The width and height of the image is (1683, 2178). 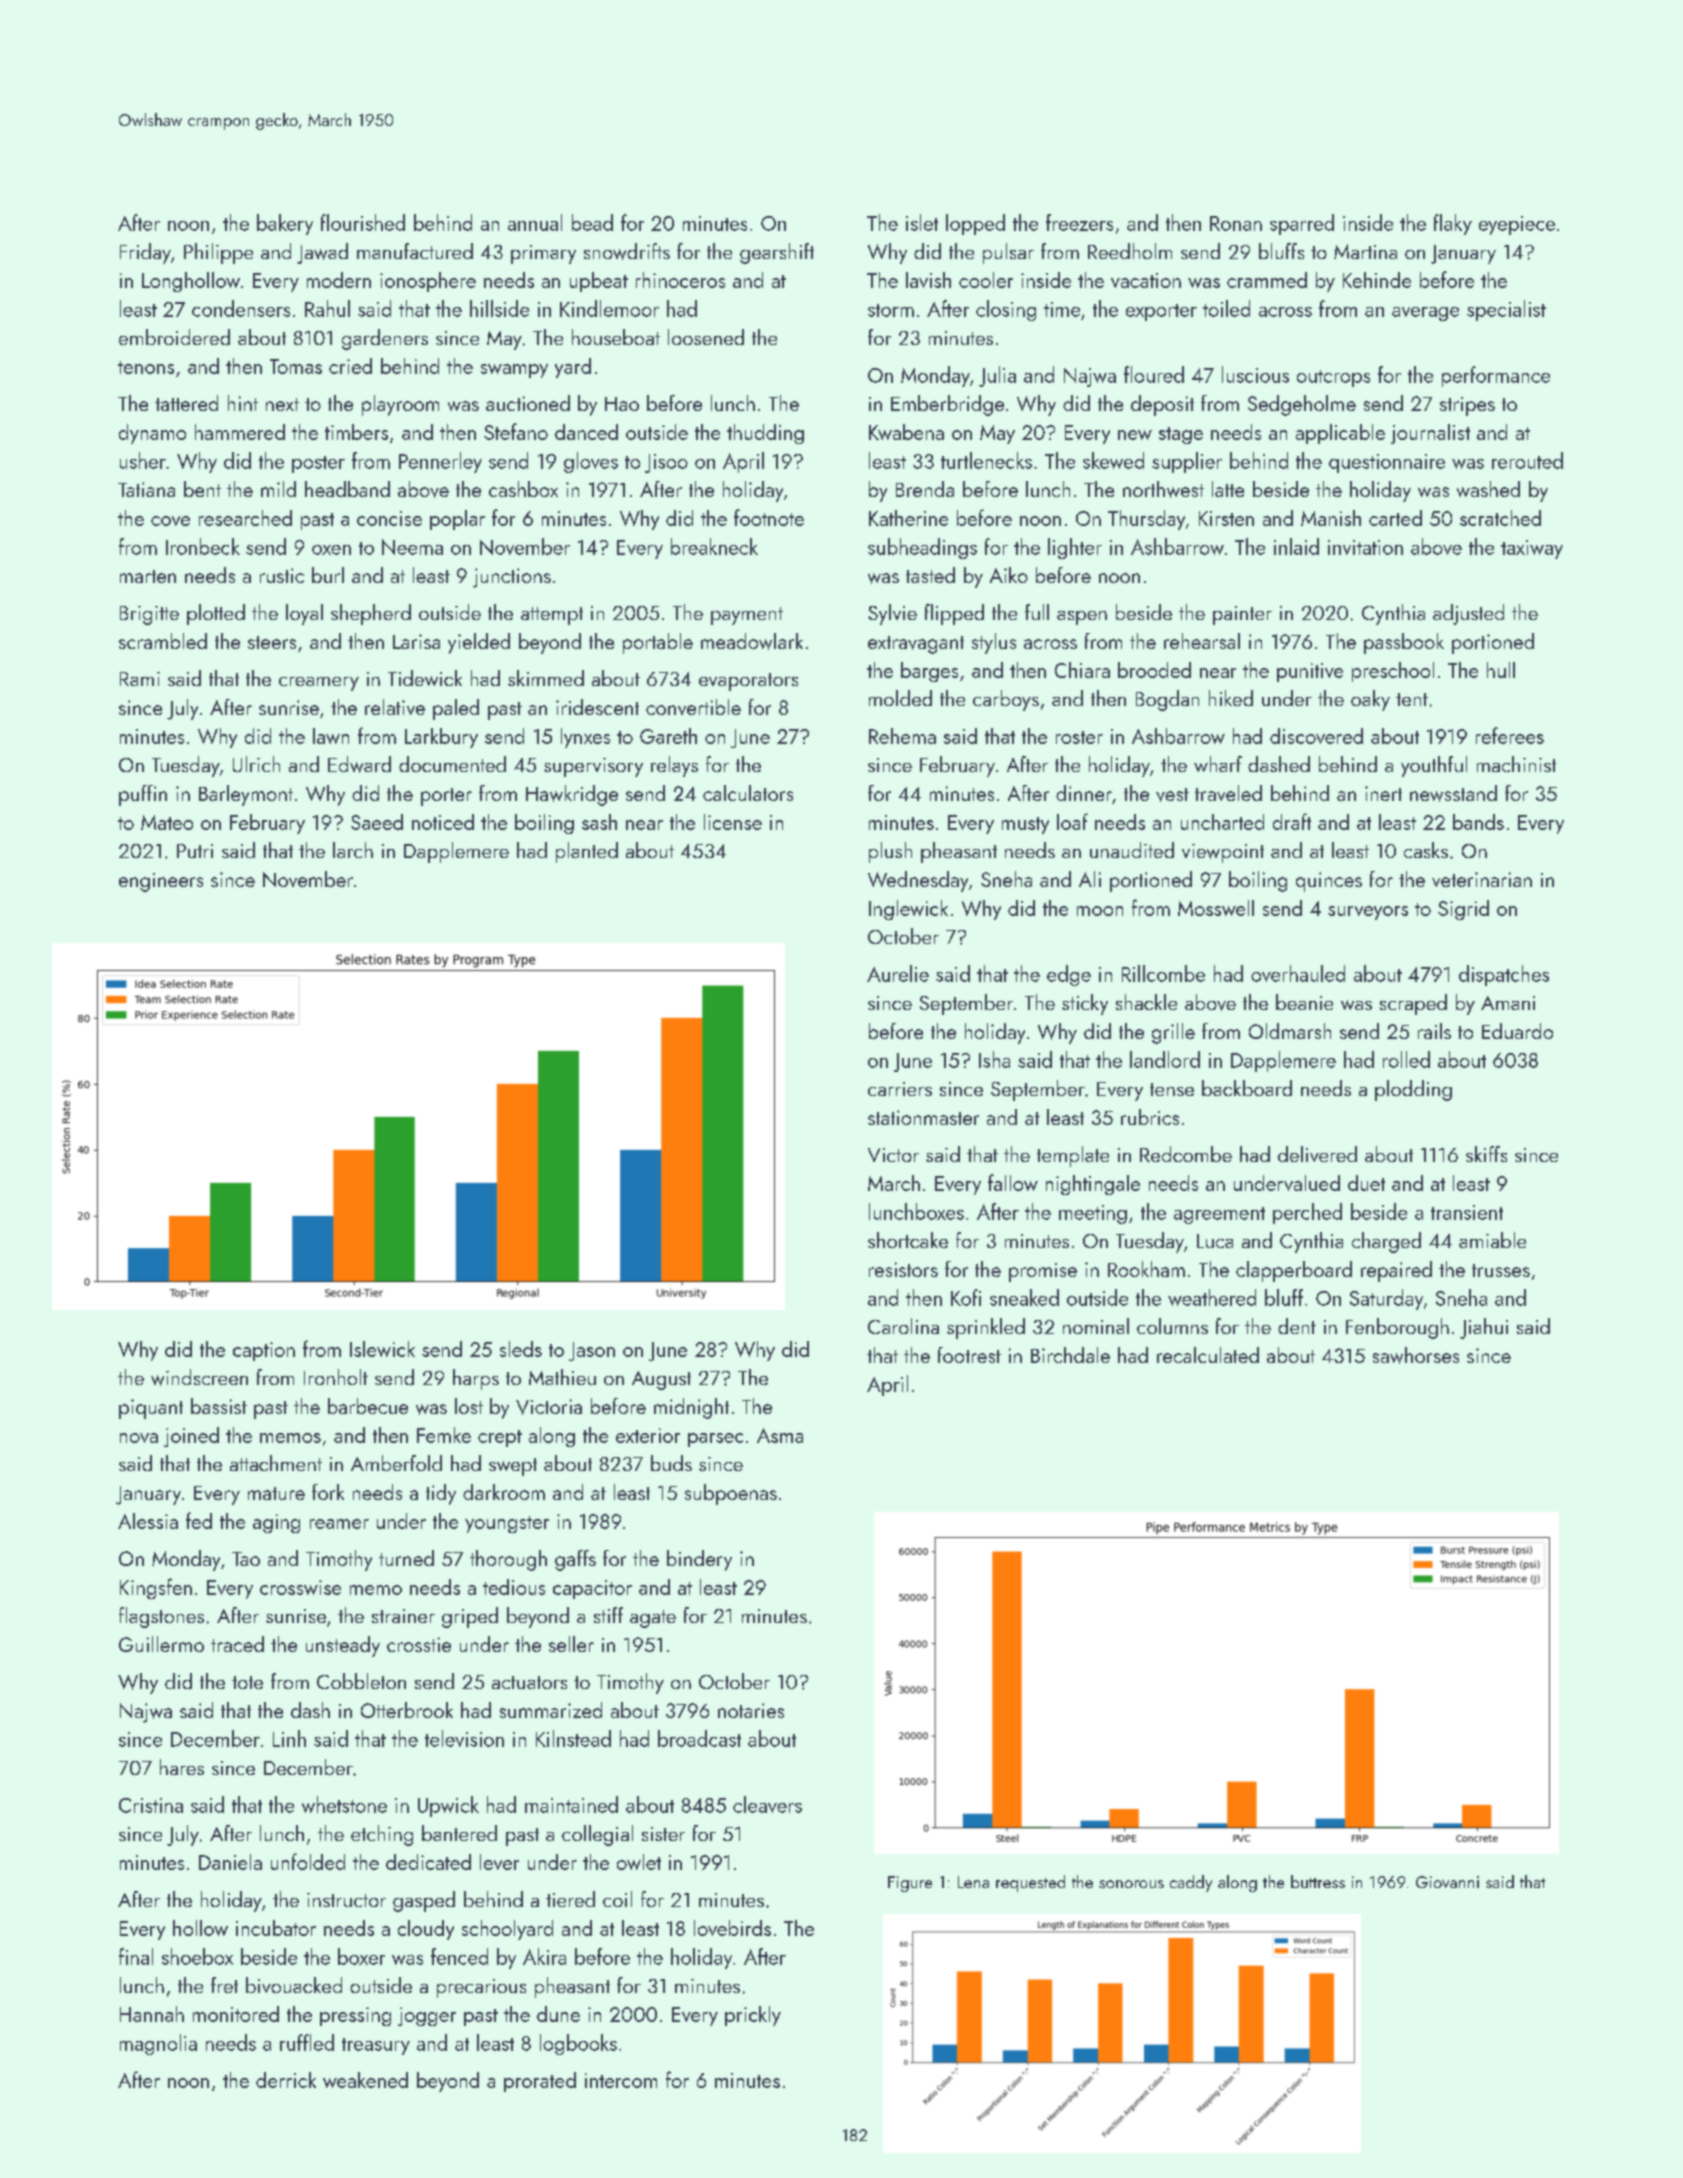 What do you see at coordinates (1447, 1882) in the image?
I see `Giovanni` at bounding box center [1447, 1882].
